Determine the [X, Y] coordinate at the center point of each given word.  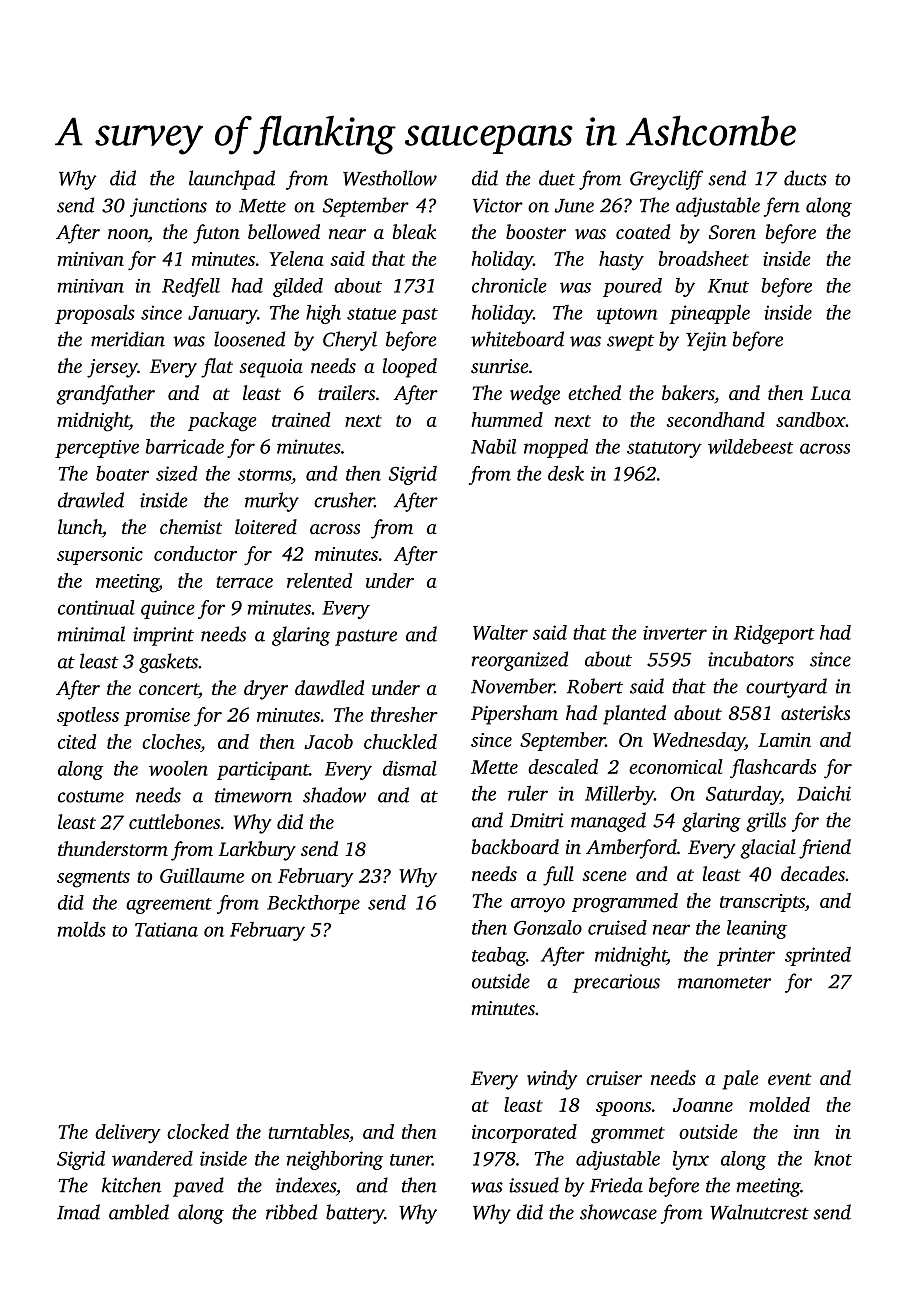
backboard [515, 846]
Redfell [191, 287]
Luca [830, 393]
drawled [91, 500]
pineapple [709, 314]
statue [371, 314]
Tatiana [166, 929]
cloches [171, 741]
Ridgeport [774, 634]
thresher [404, 714]
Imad [78, 1212]
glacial [768, 849]
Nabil [493, 446]
